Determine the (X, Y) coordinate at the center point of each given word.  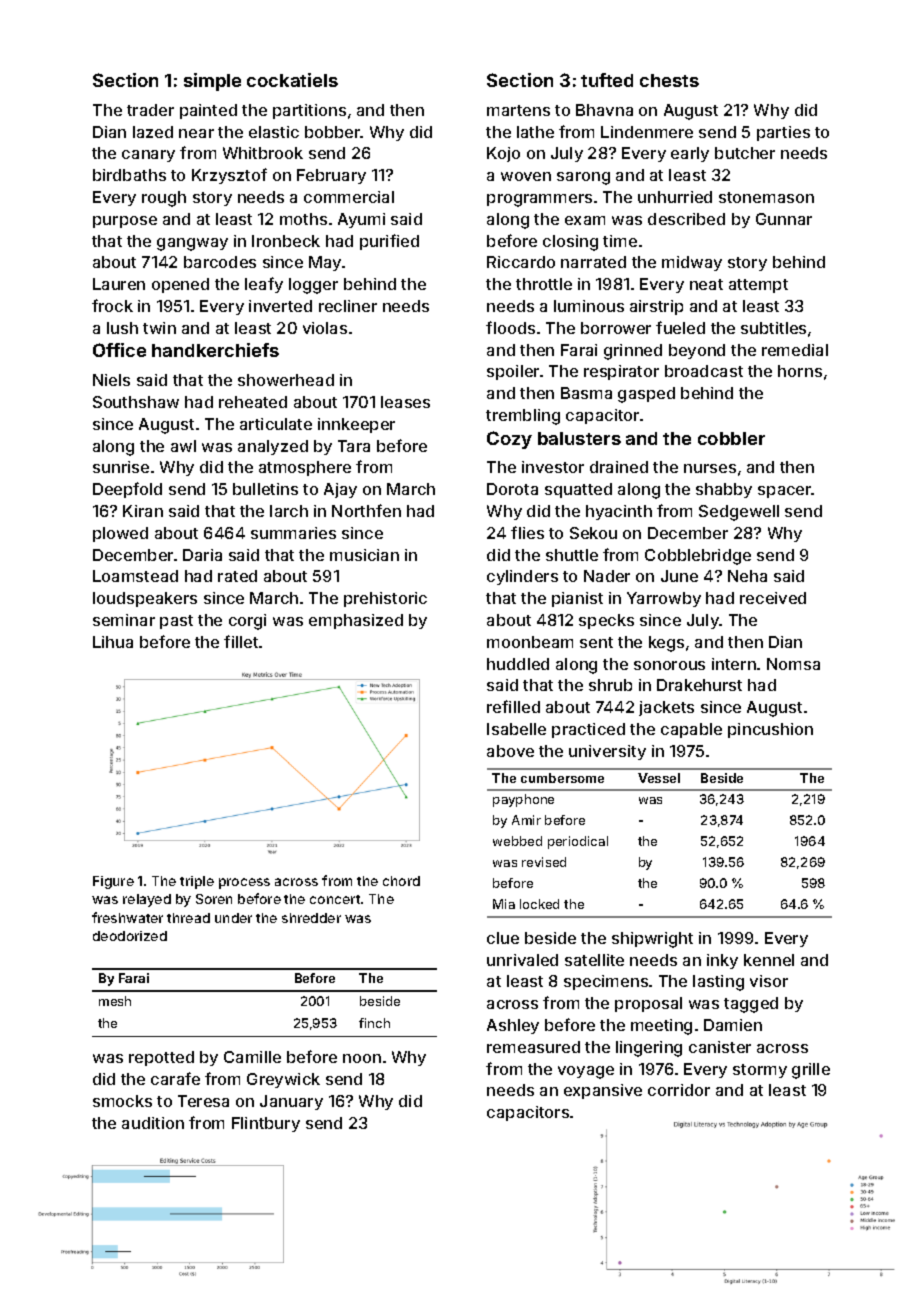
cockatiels (292, 80)
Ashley (513, 1026)
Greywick (283, 1080)
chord (401, 881)
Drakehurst (699, 685)
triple (197, 882)
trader (150, 110)
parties (783, 133)
